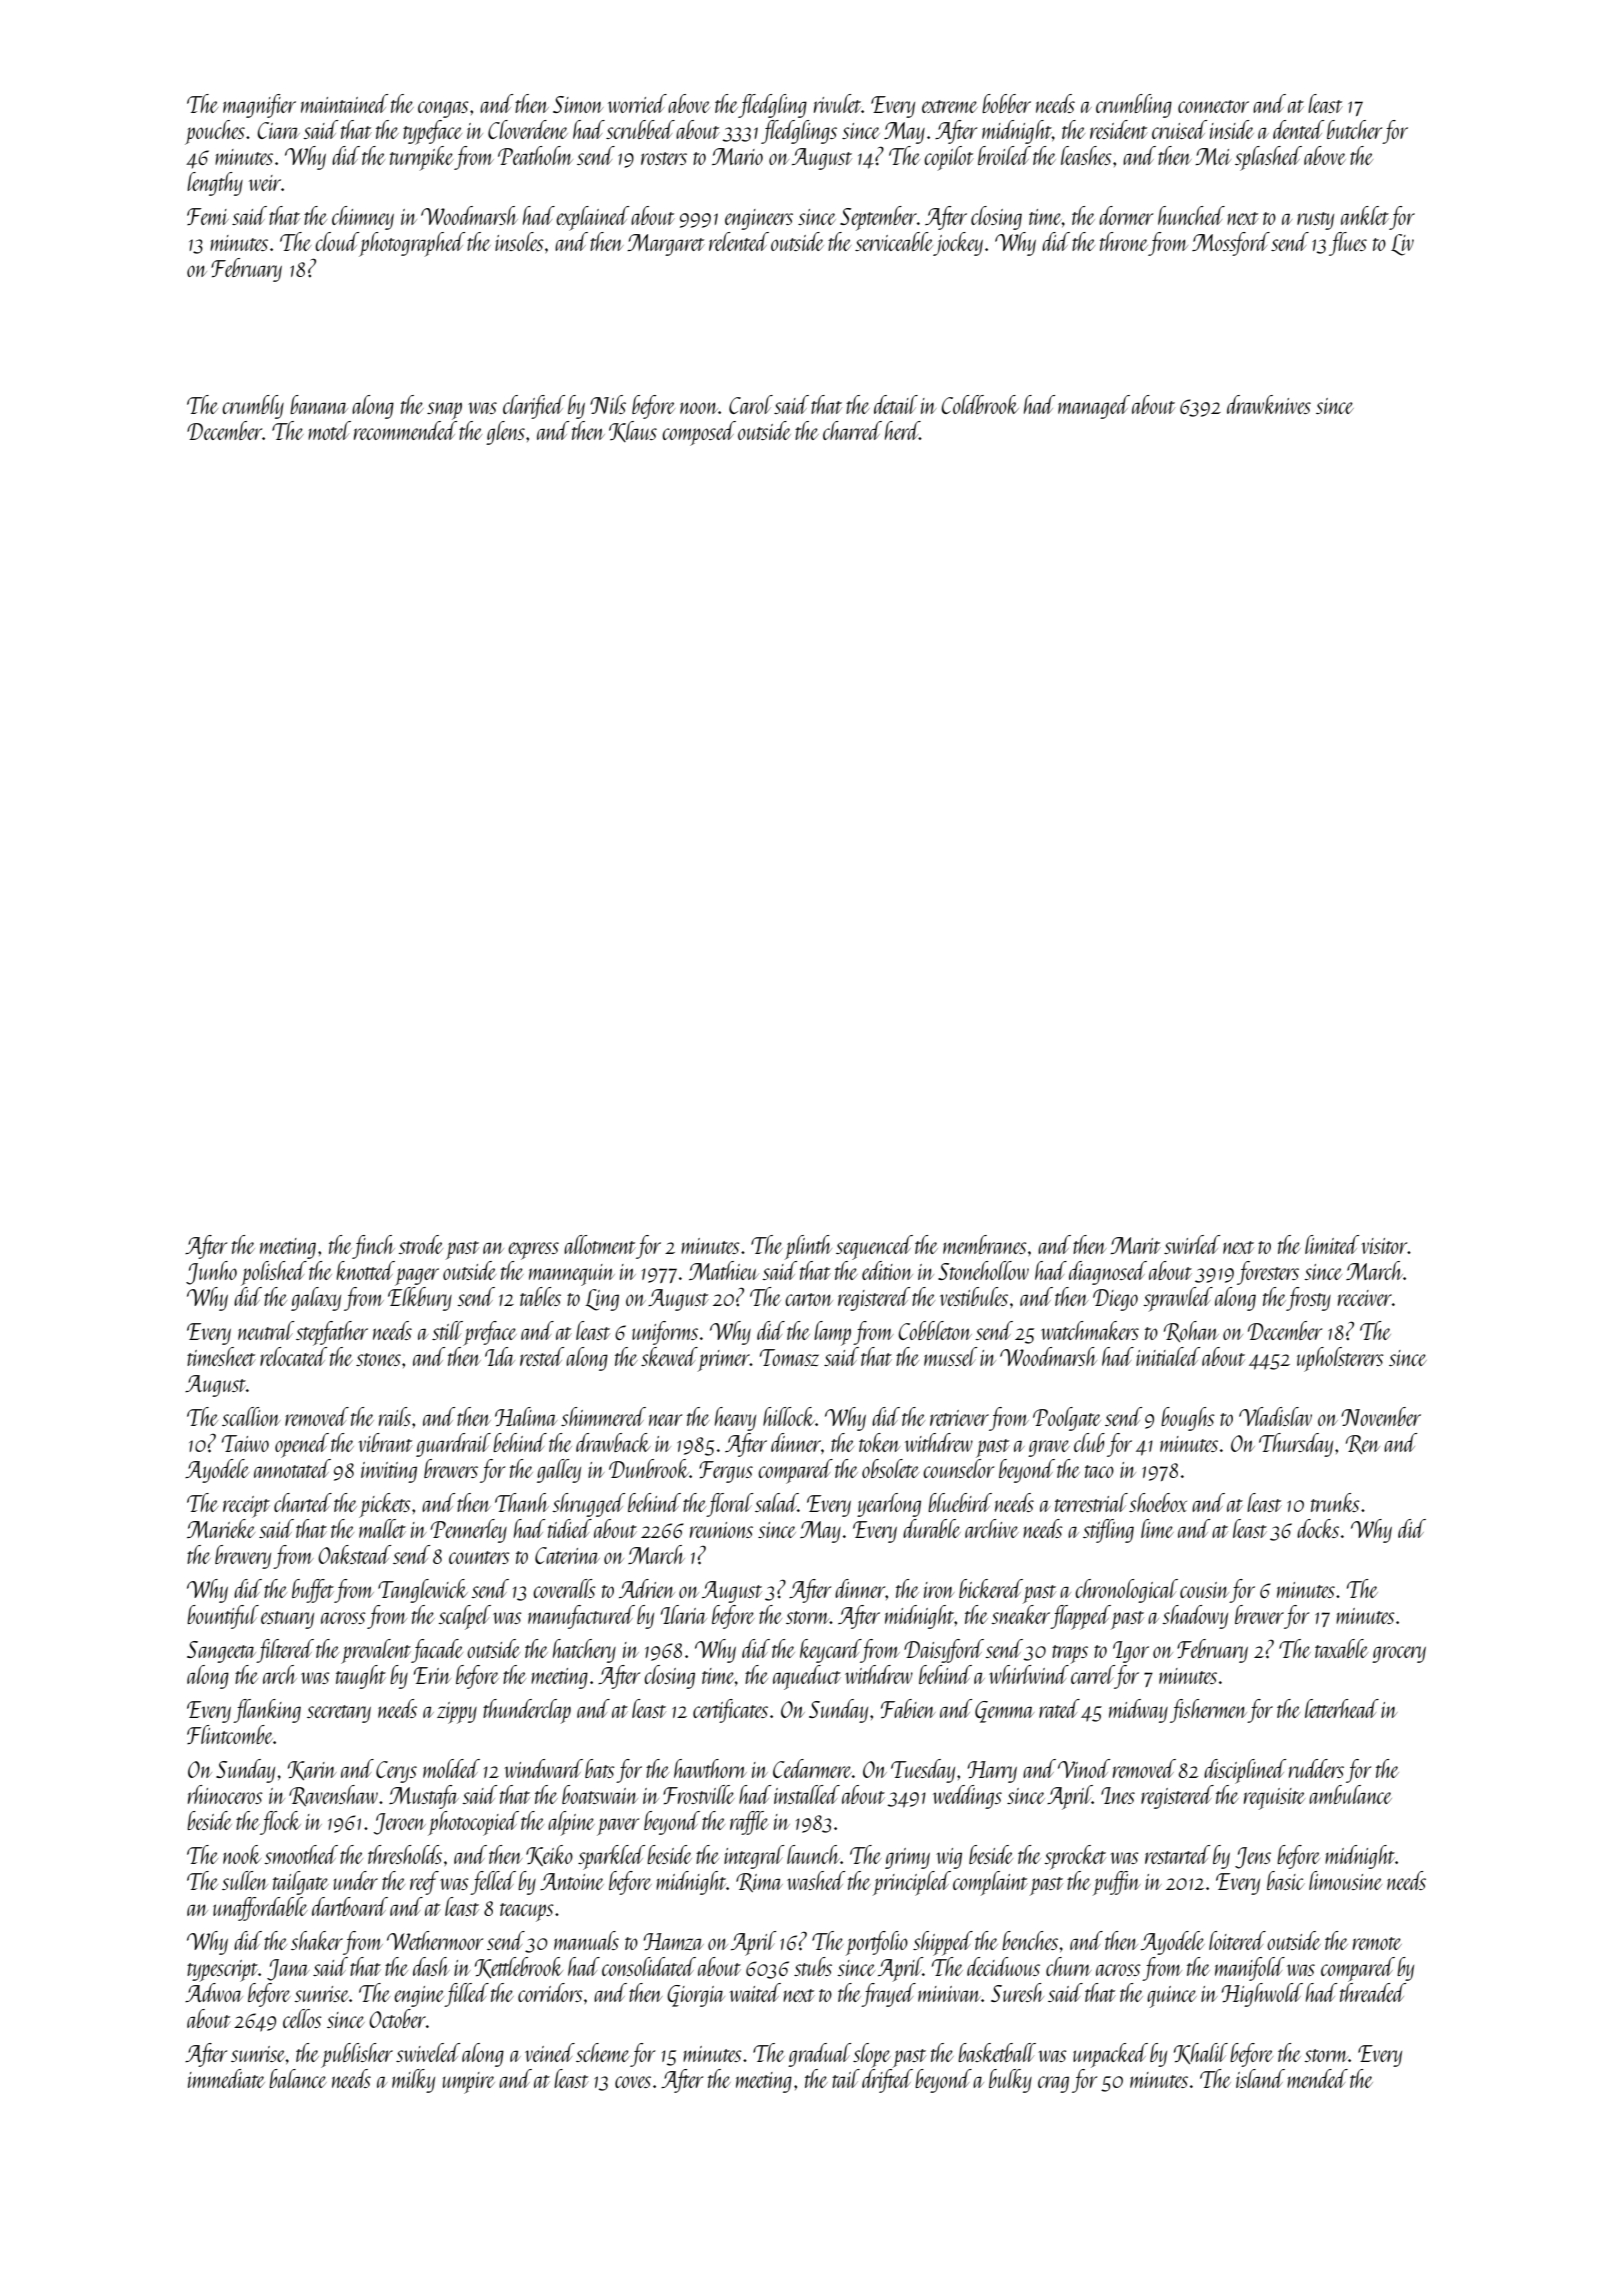 The height and width of the screenshot is (2292, 1620). Describe the element at coordinates (808, 1247) in the screenshot. I see `plinth` at that location.
